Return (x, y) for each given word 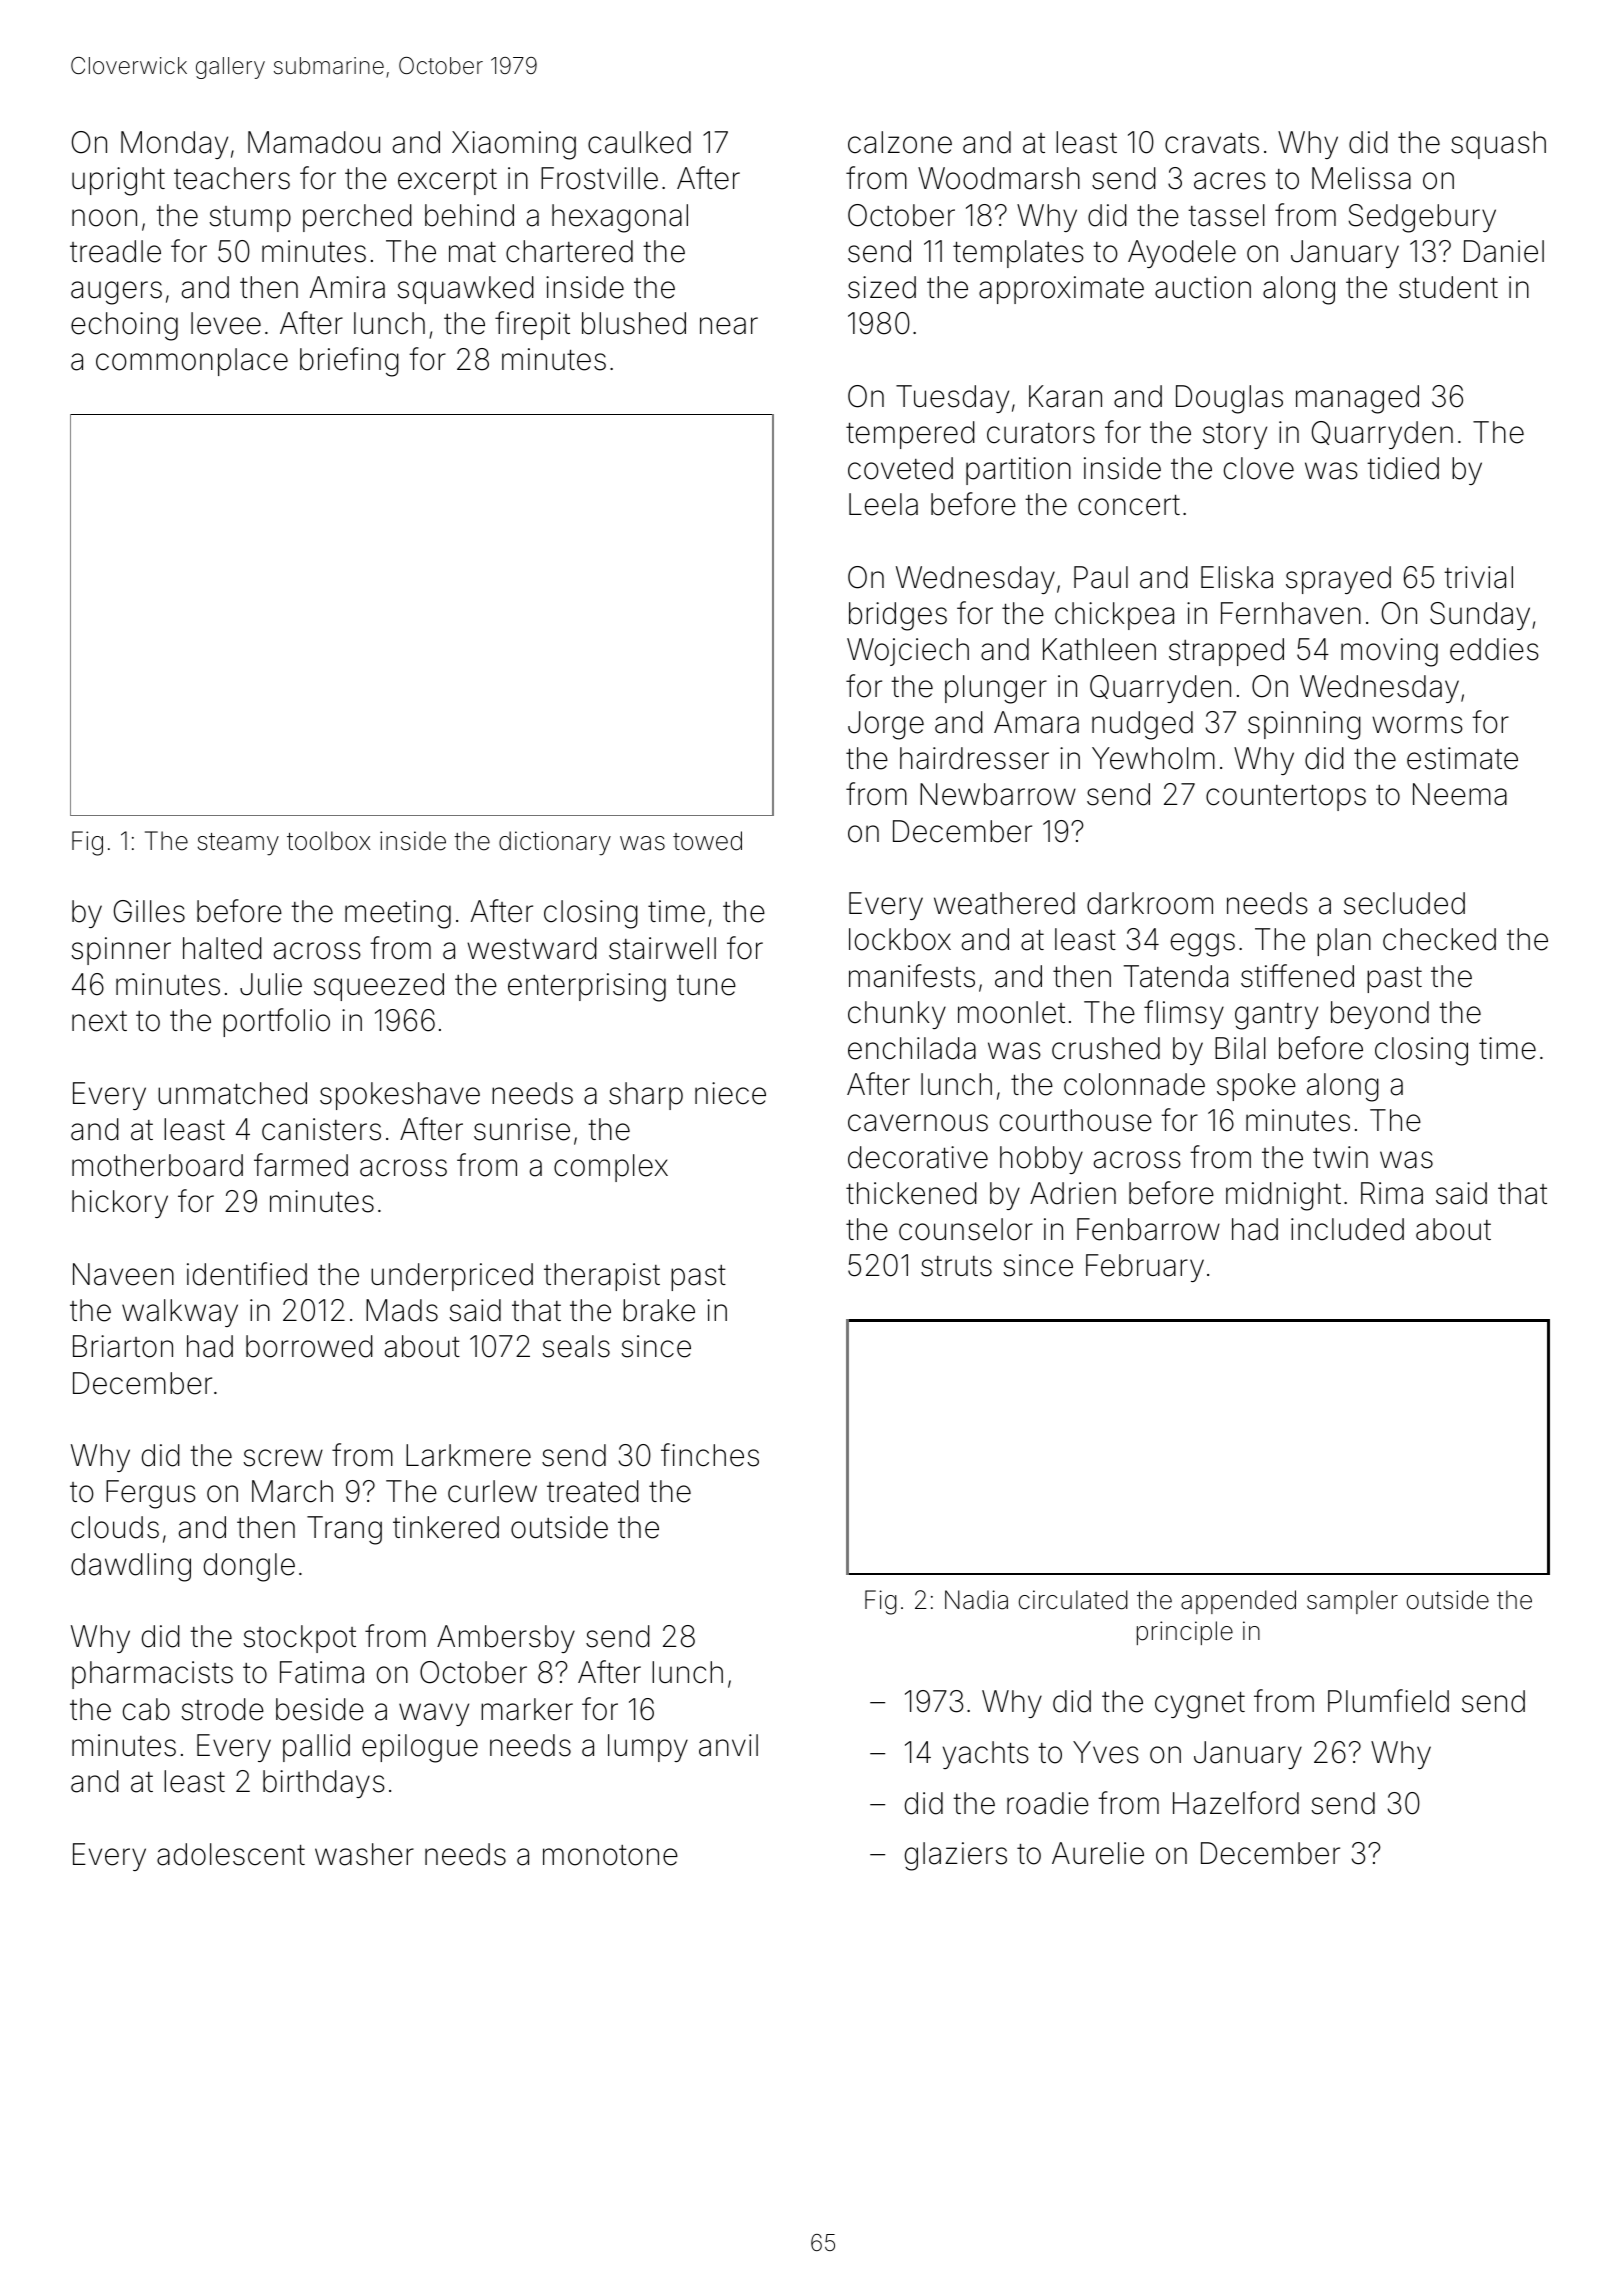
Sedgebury (1422, 218)
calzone (900, 142)
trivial (1478, 577)
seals (576, 1346)
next (99, 1021)
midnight (1283, 1196)
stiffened (1297, 976)
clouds (115, 1527)
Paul (1101, 577)
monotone (610, 1855)
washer (364, 1854)
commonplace (192, 362)
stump (250, 219)
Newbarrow (998, 794)
